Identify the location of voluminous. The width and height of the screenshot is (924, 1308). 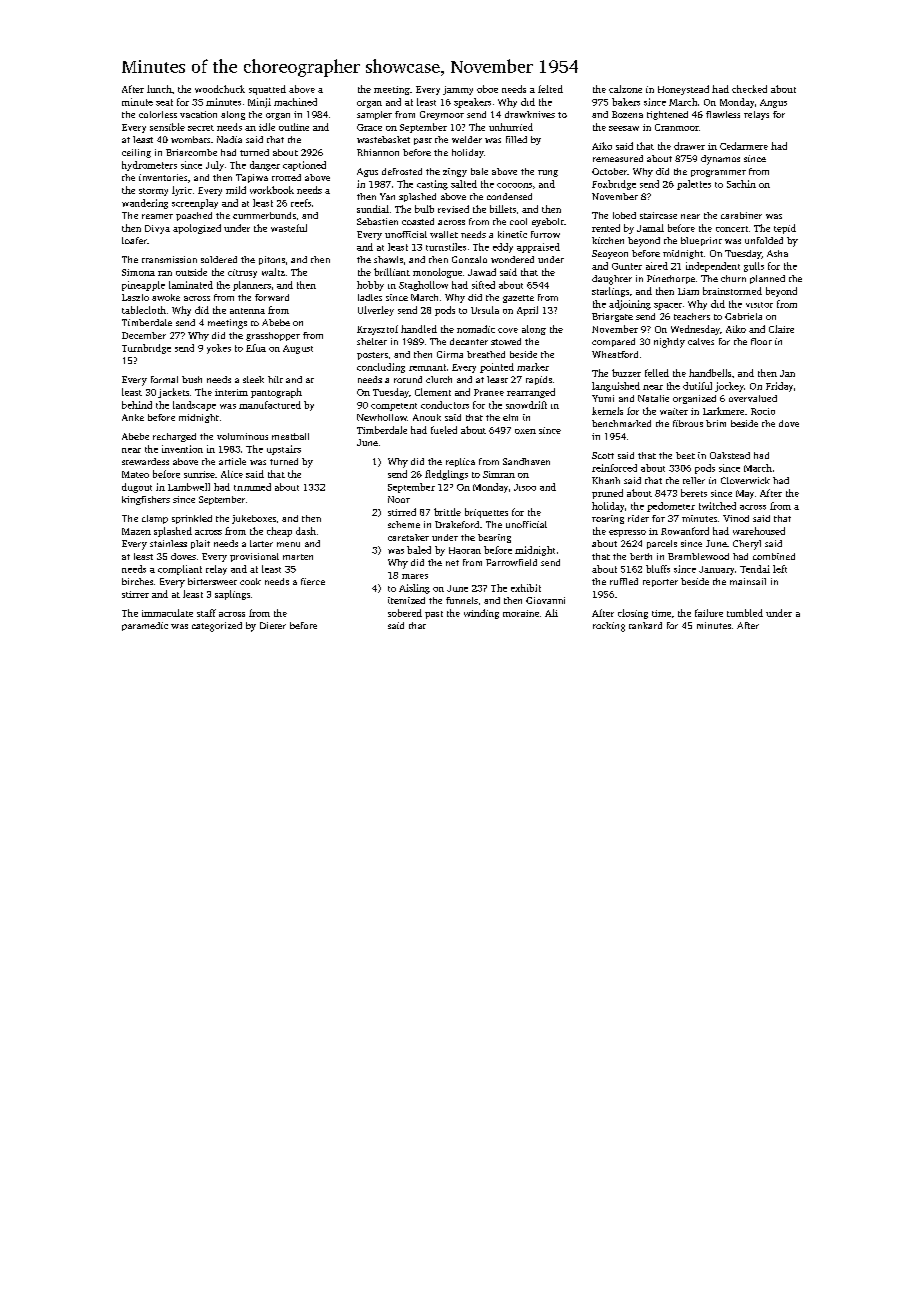
(242, 436).
